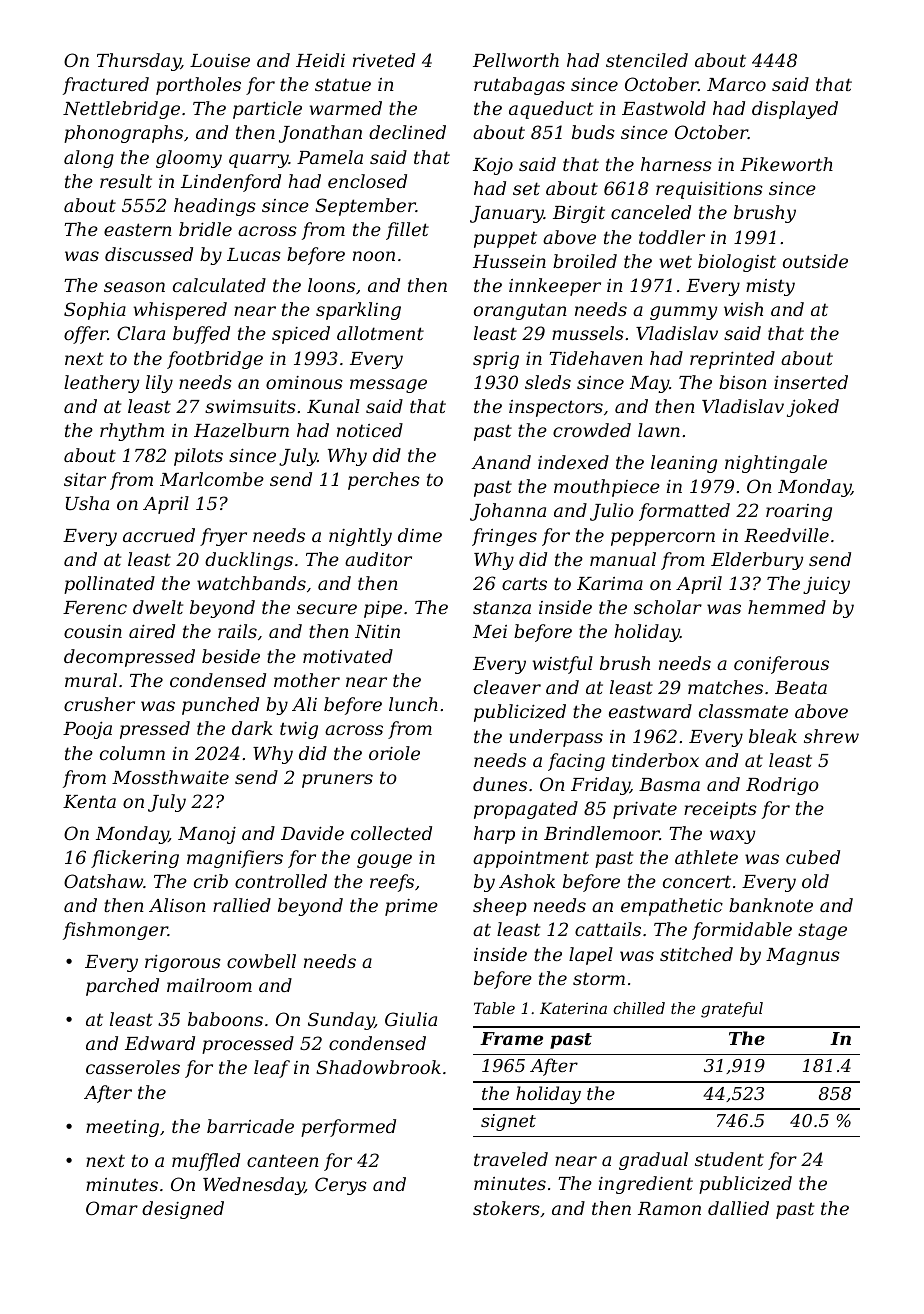 The width and height of the image is (924, 1314). I want to click on inserted, so click(811, 382).
